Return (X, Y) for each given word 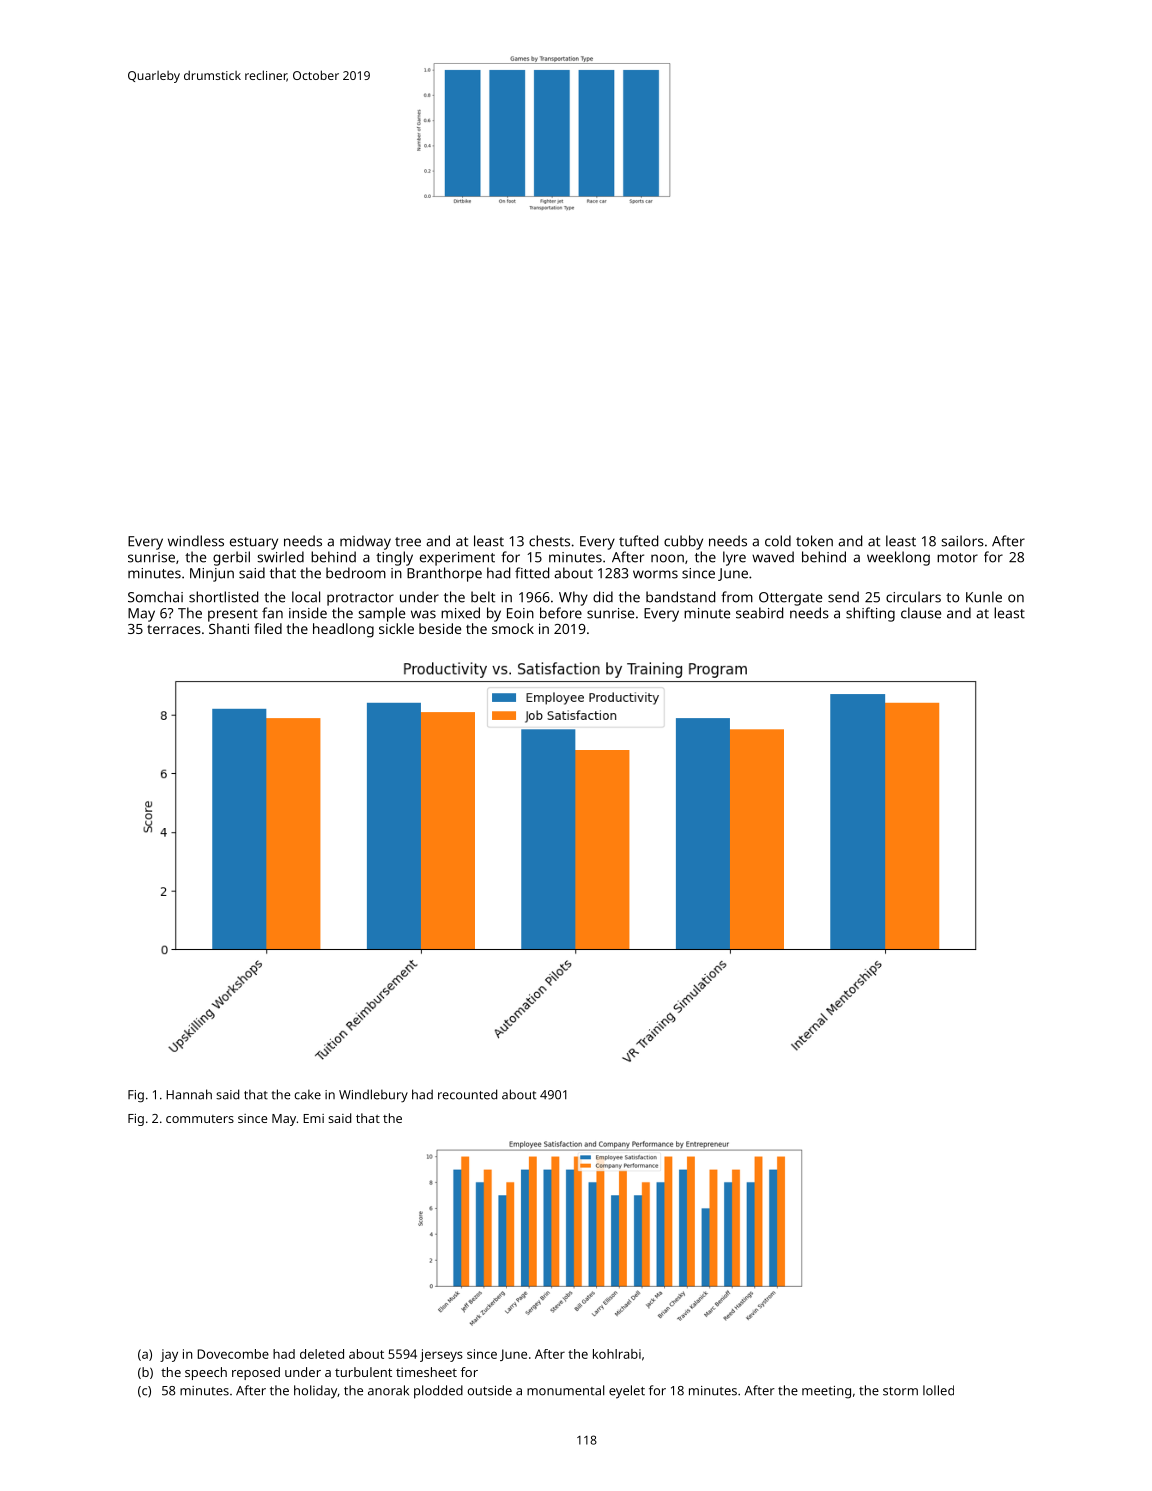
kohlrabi (617, 1354)
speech (206, 1373)
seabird (759, 613)
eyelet (627, 1392)
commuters (200, 1119)
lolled (938, 1390)
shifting (870, 614)
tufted (638, 541)
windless (196, 541)
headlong (343, 630)
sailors (962, 541)
